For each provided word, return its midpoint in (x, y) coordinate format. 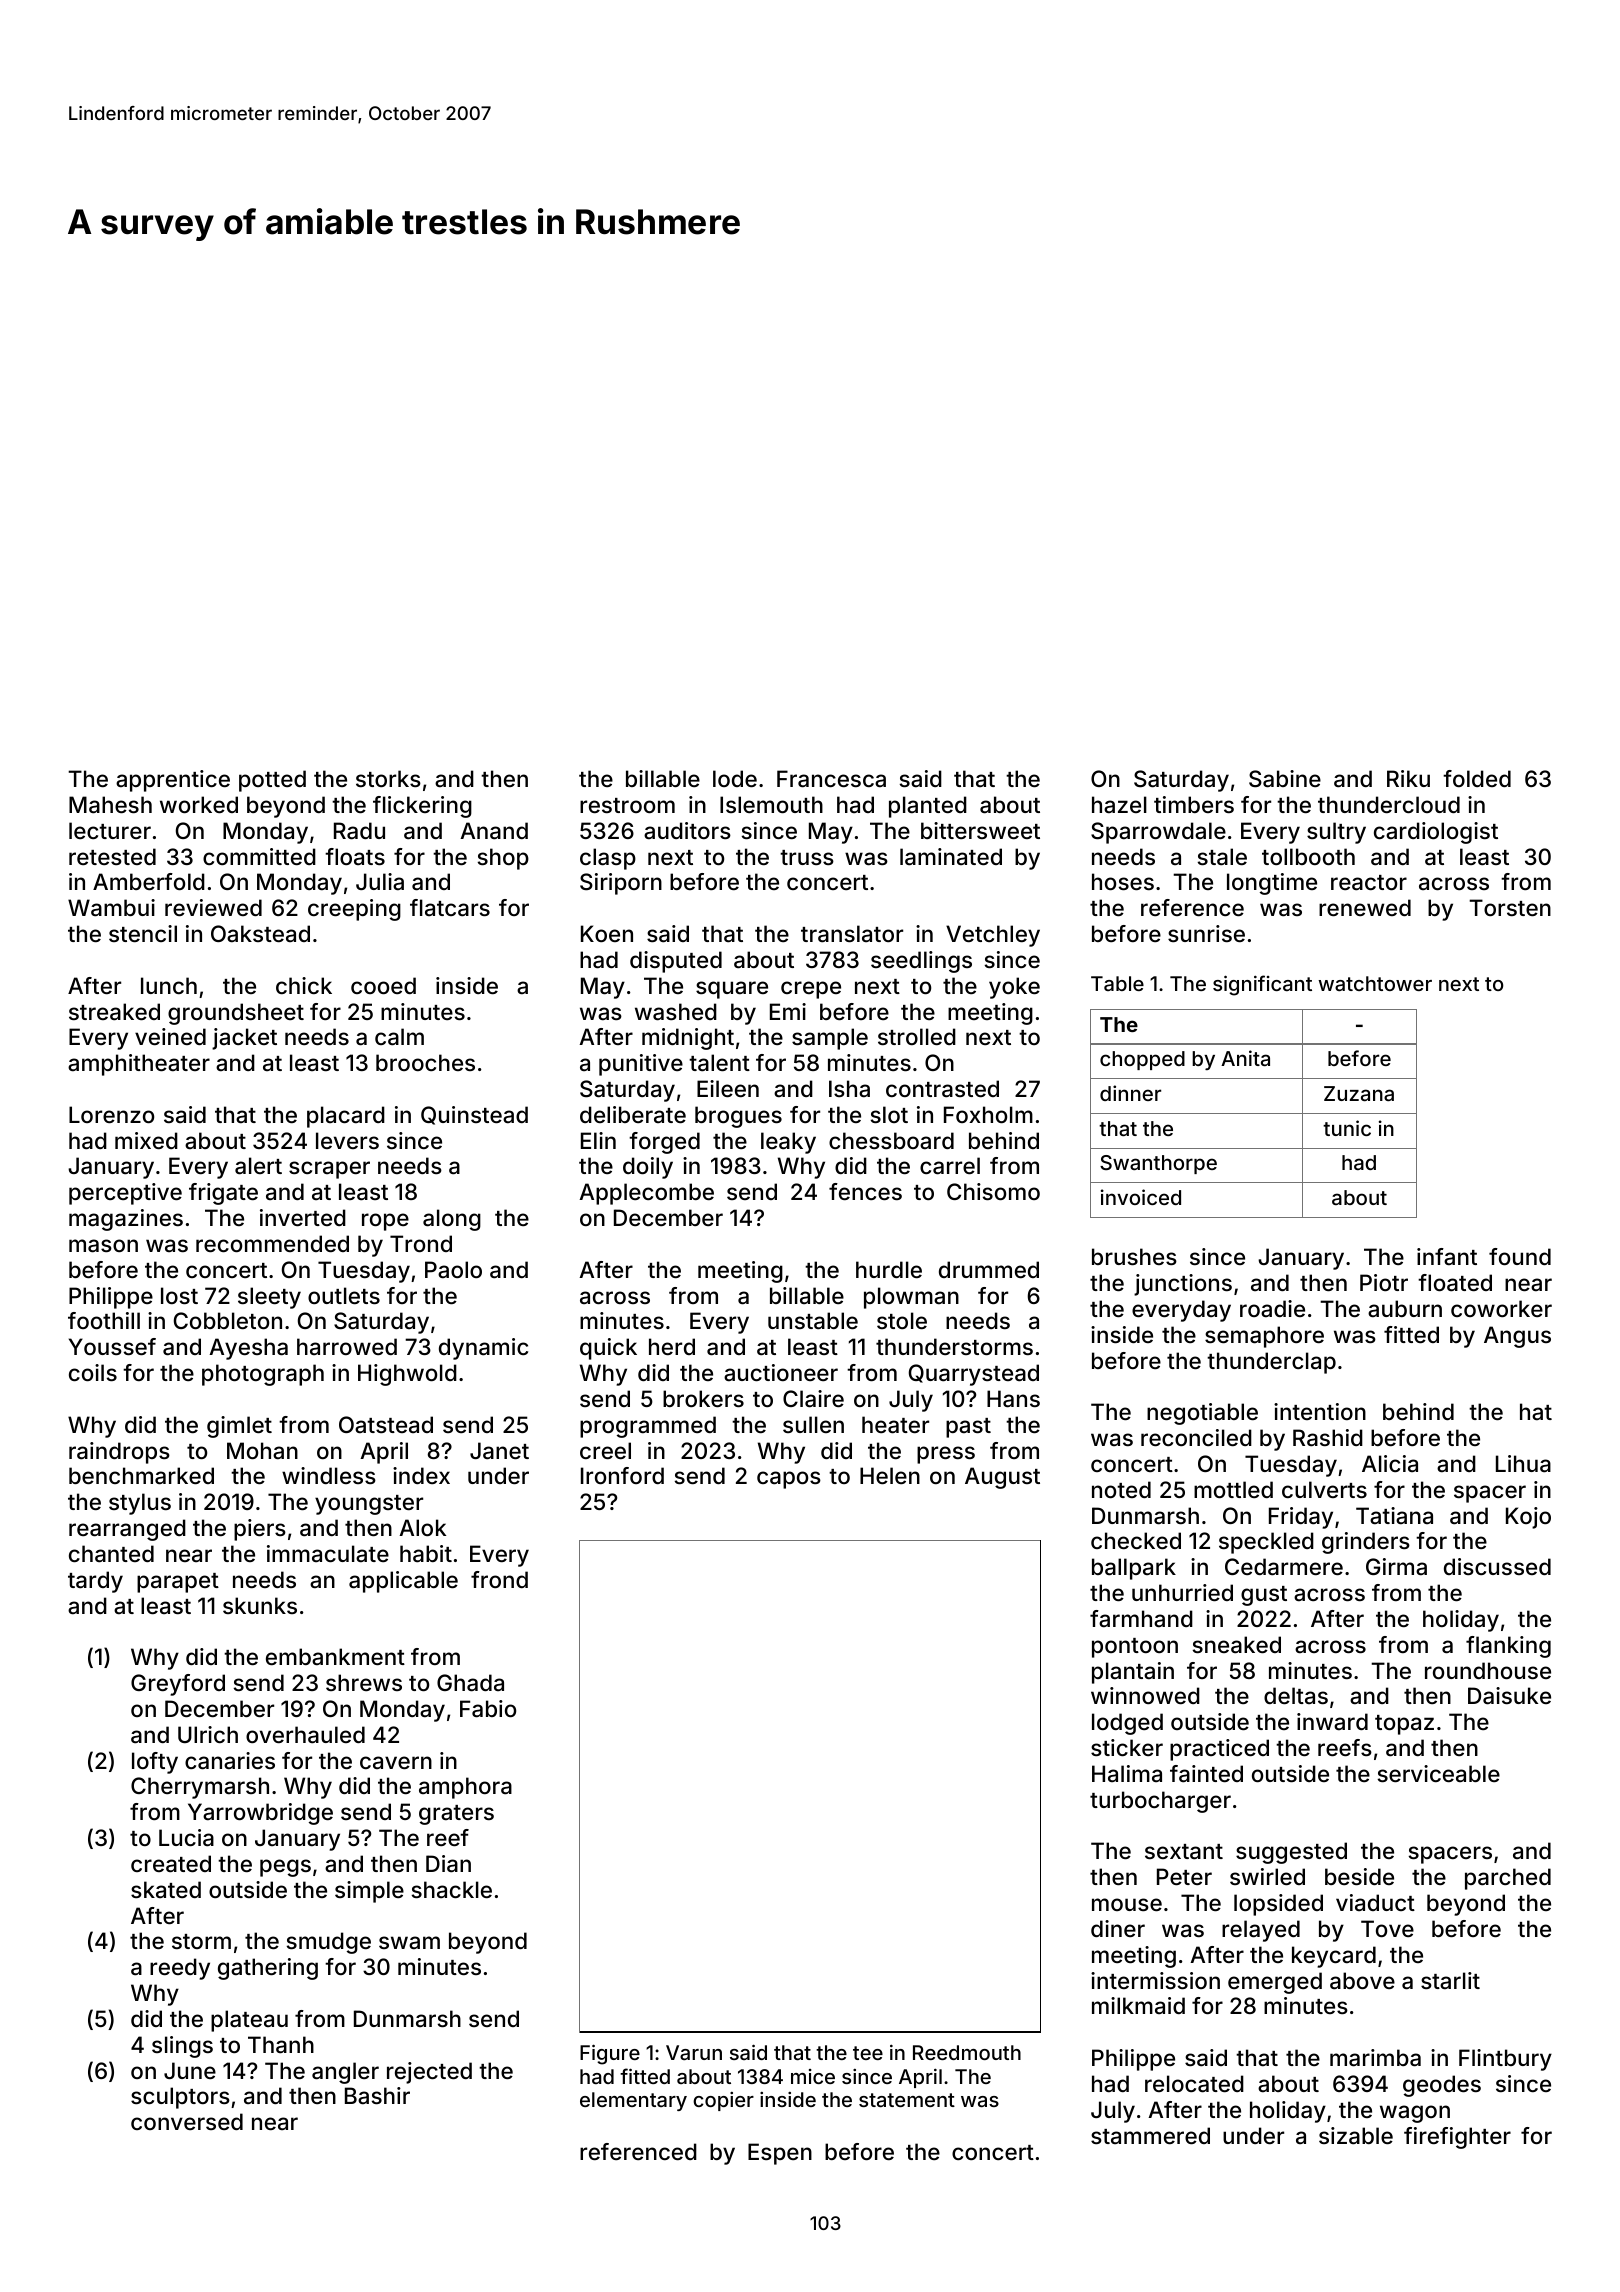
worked (199, 804)
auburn (1405, 1309)
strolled (917, 1036)
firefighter (1457, 2138)
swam (409, 1943)
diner (1118, 1928)
